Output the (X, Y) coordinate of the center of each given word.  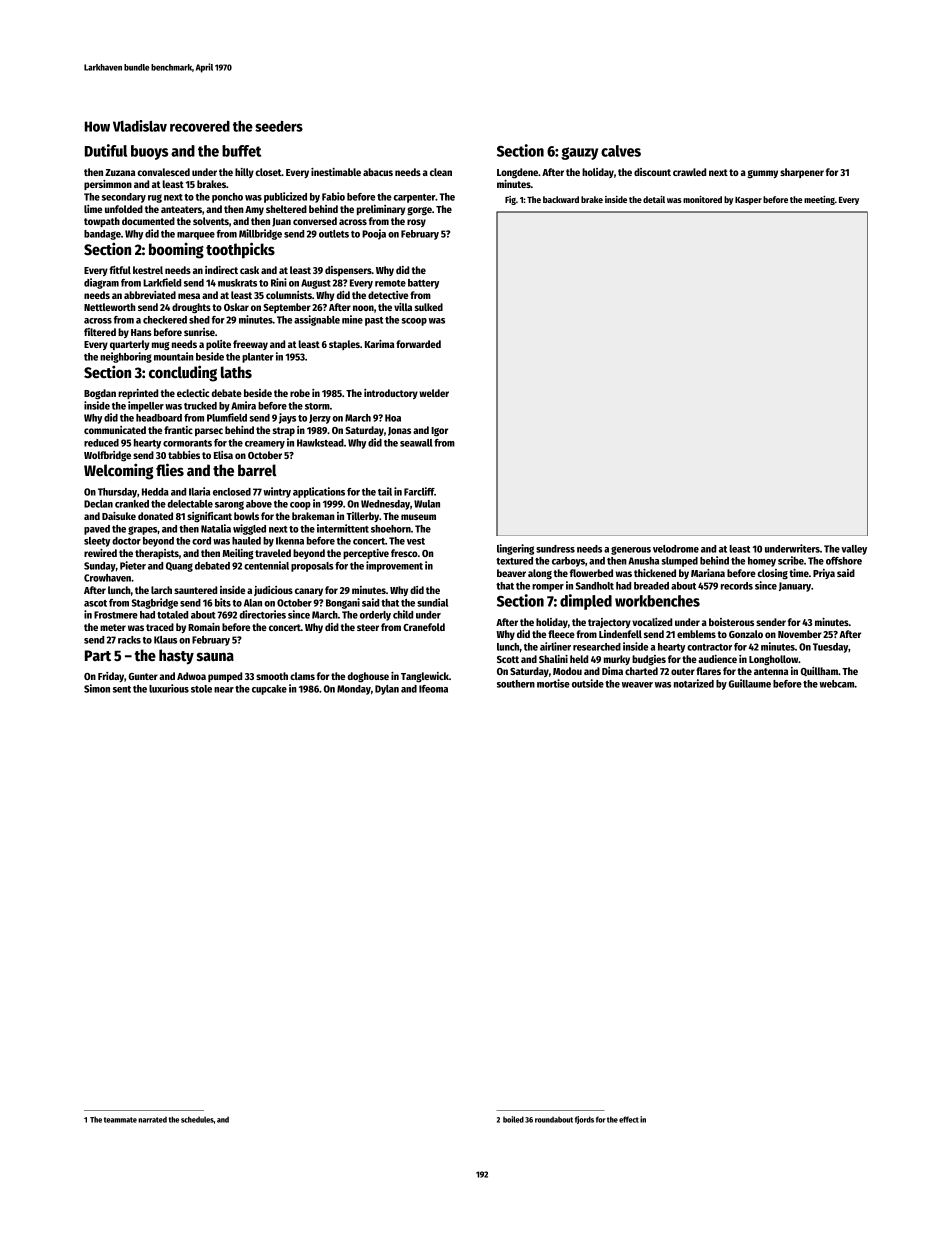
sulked (428, 307)
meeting (819, 200)
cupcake (269, 690)
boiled (513, 1119)
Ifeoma (433, 689)
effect (629, 1119)
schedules (197, 1119)
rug (155, 198)
